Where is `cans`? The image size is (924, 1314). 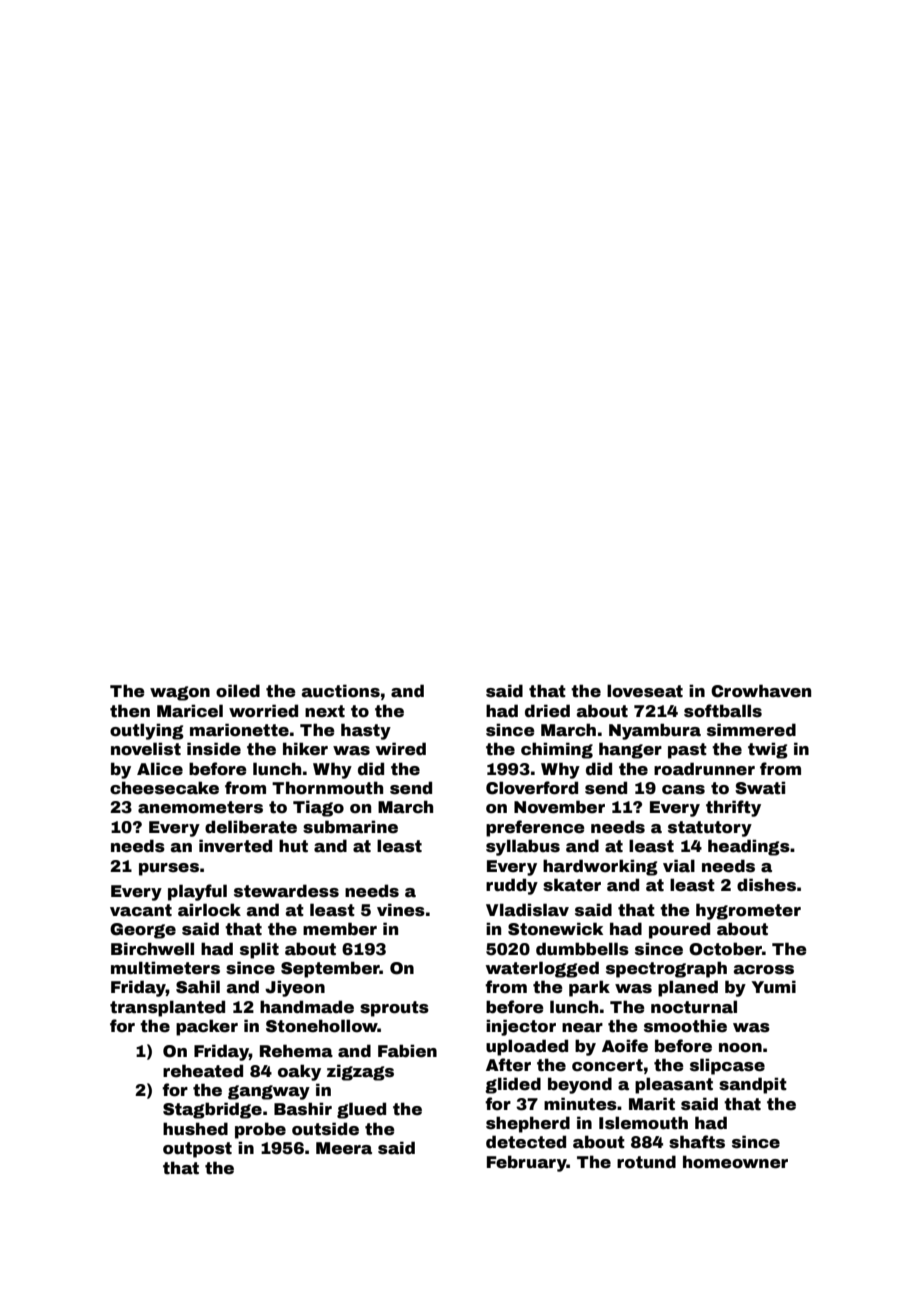 cans is located at coordinates (683, 790).
